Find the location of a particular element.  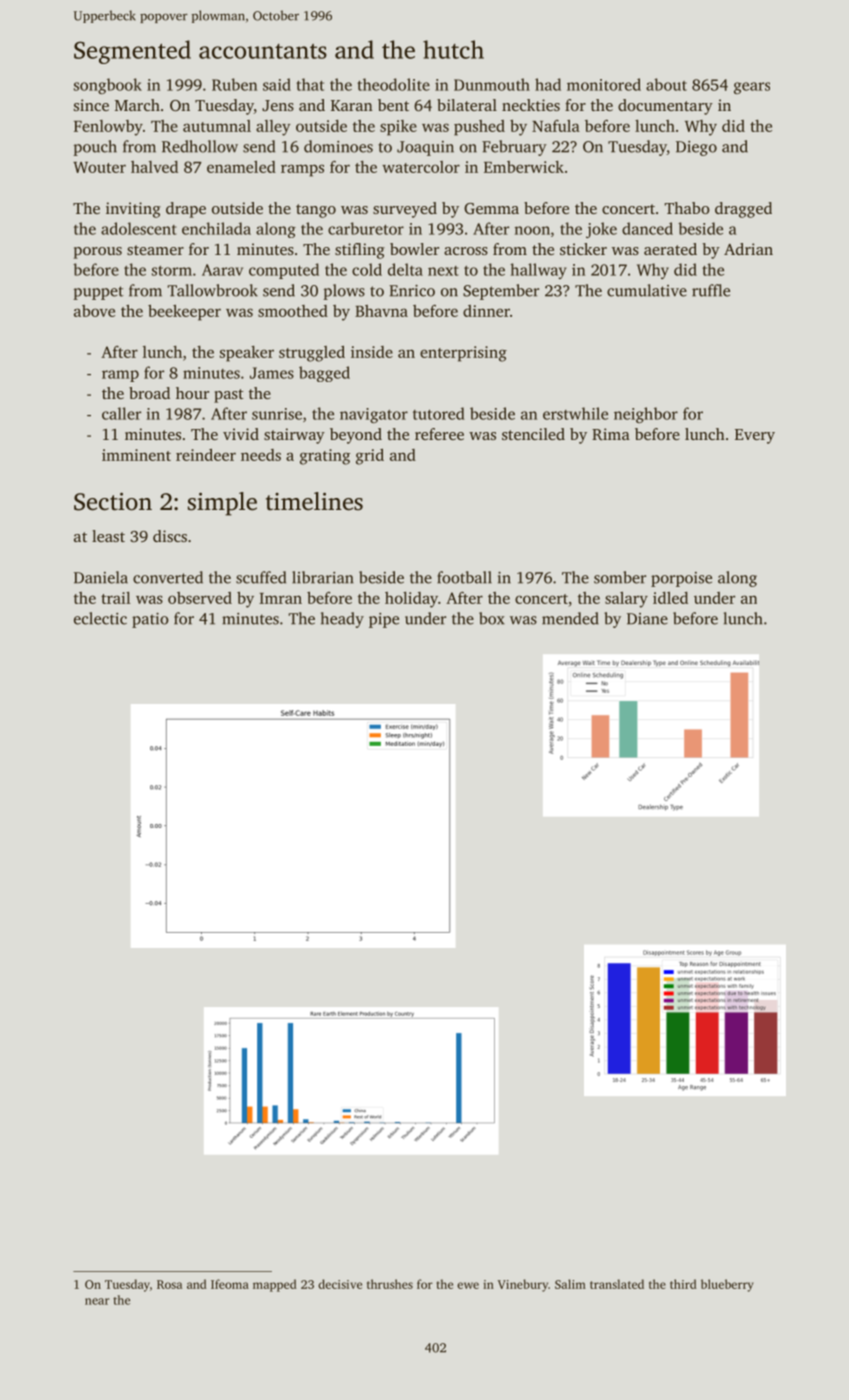

monitored is located at coordinates (604, 84).
